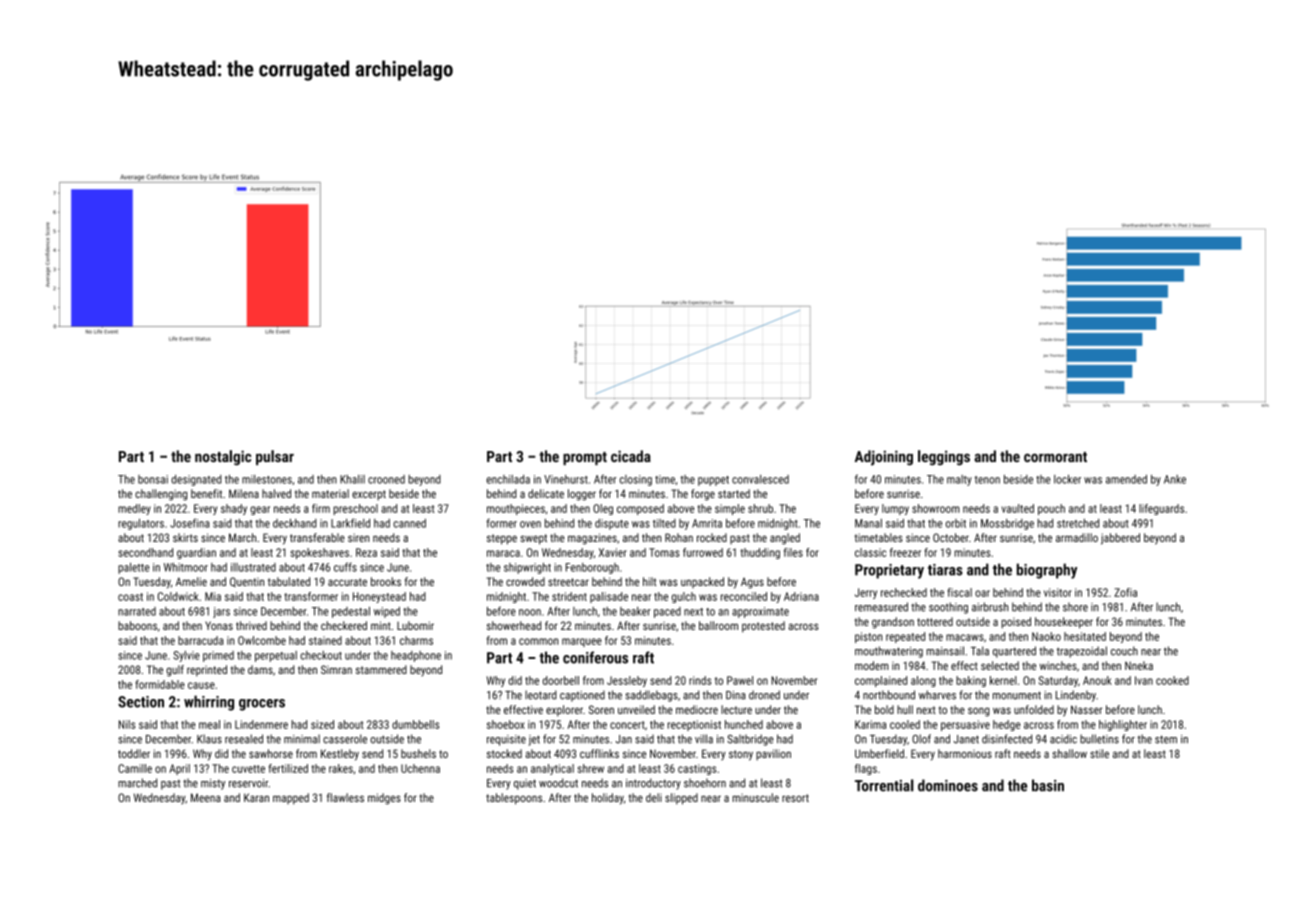 This page has width=1308, height=924. I want to click on Meena, so click(206, 797).
